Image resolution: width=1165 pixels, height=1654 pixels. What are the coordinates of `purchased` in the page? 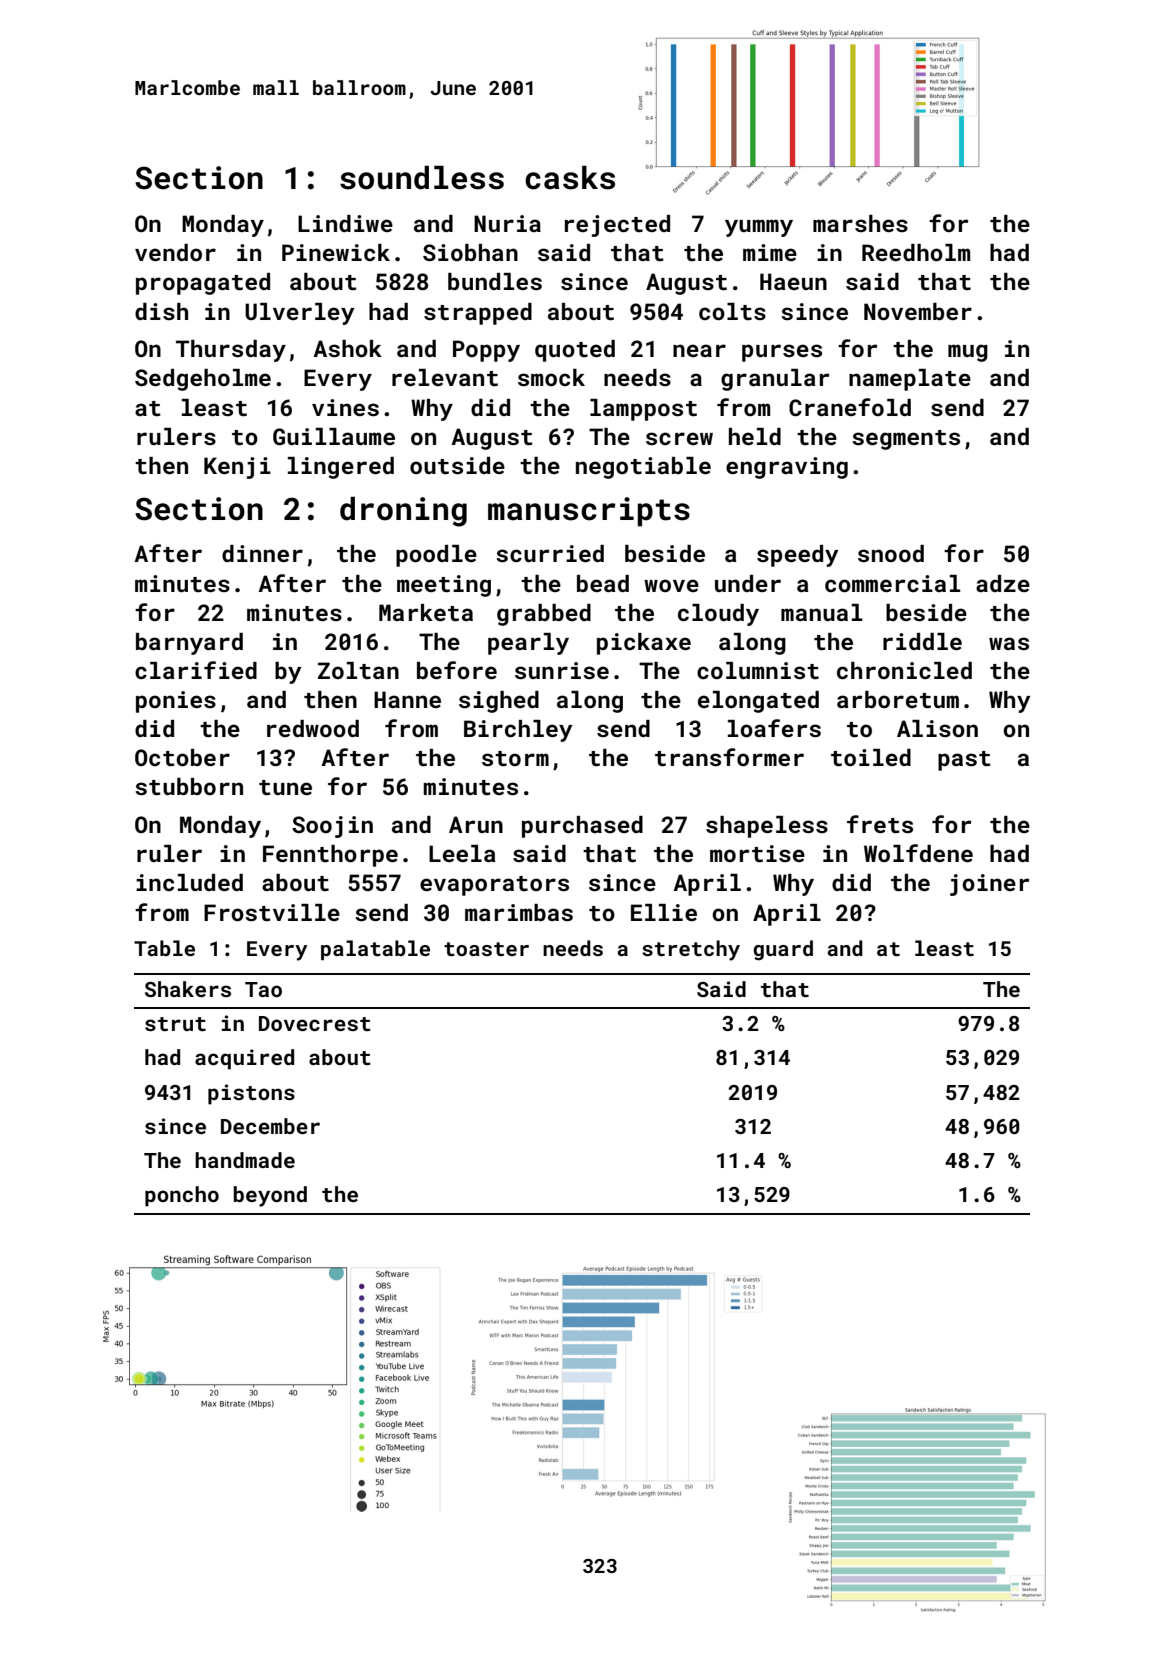 It's located at (582, 827).
